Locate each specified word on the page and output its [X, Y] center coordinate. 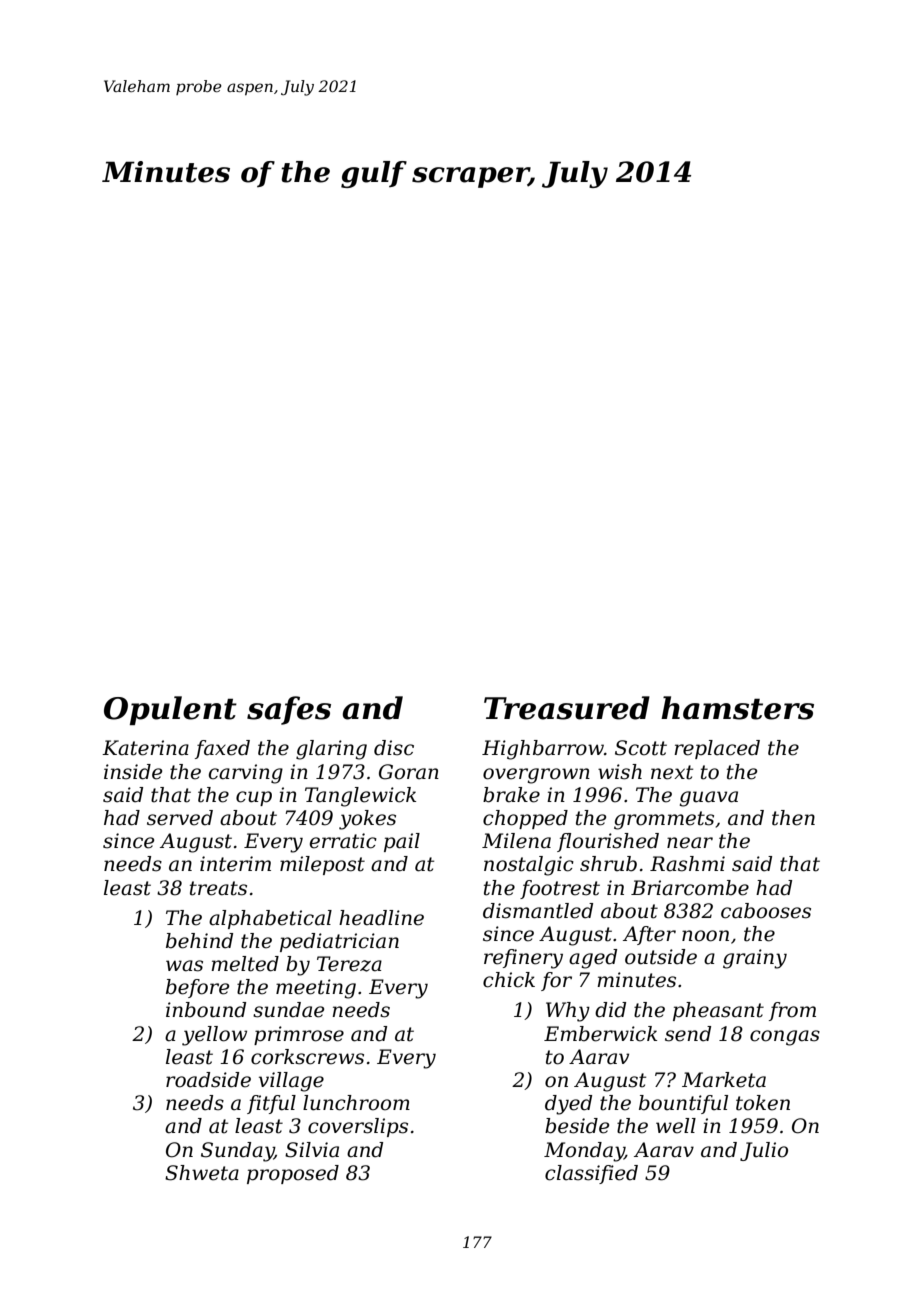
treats [218, 888]
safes [289, 710]
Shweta [202, 1173]
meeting [316, 989]
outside [661, 957]
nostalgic [529, 866]
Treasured [567, 708]
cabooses [766, 911]
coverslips [358, 1127]
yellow [214, 1036]
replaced [717, 749]
